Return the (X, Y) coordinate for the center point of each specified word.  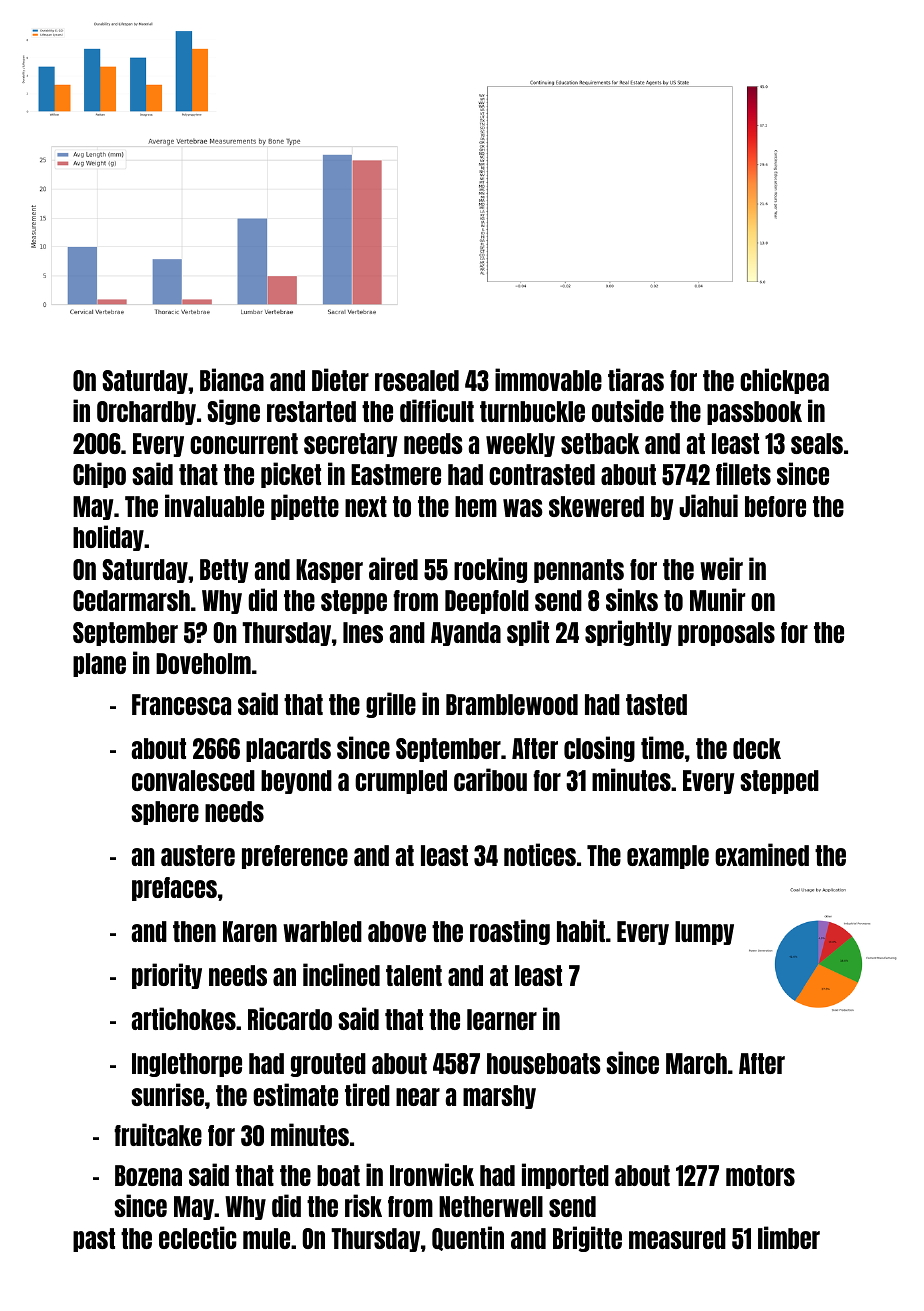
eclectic (198, 1237)
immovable (548, 379)
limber (789, 1237)
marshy (499, 1097)
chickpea (784, 381)
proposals (726, 634)
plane (99, 665)
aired (393, 568)
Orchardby (146, 413)
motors (760, 1175)
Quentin (468, 1238)
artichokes (184, 1018)
